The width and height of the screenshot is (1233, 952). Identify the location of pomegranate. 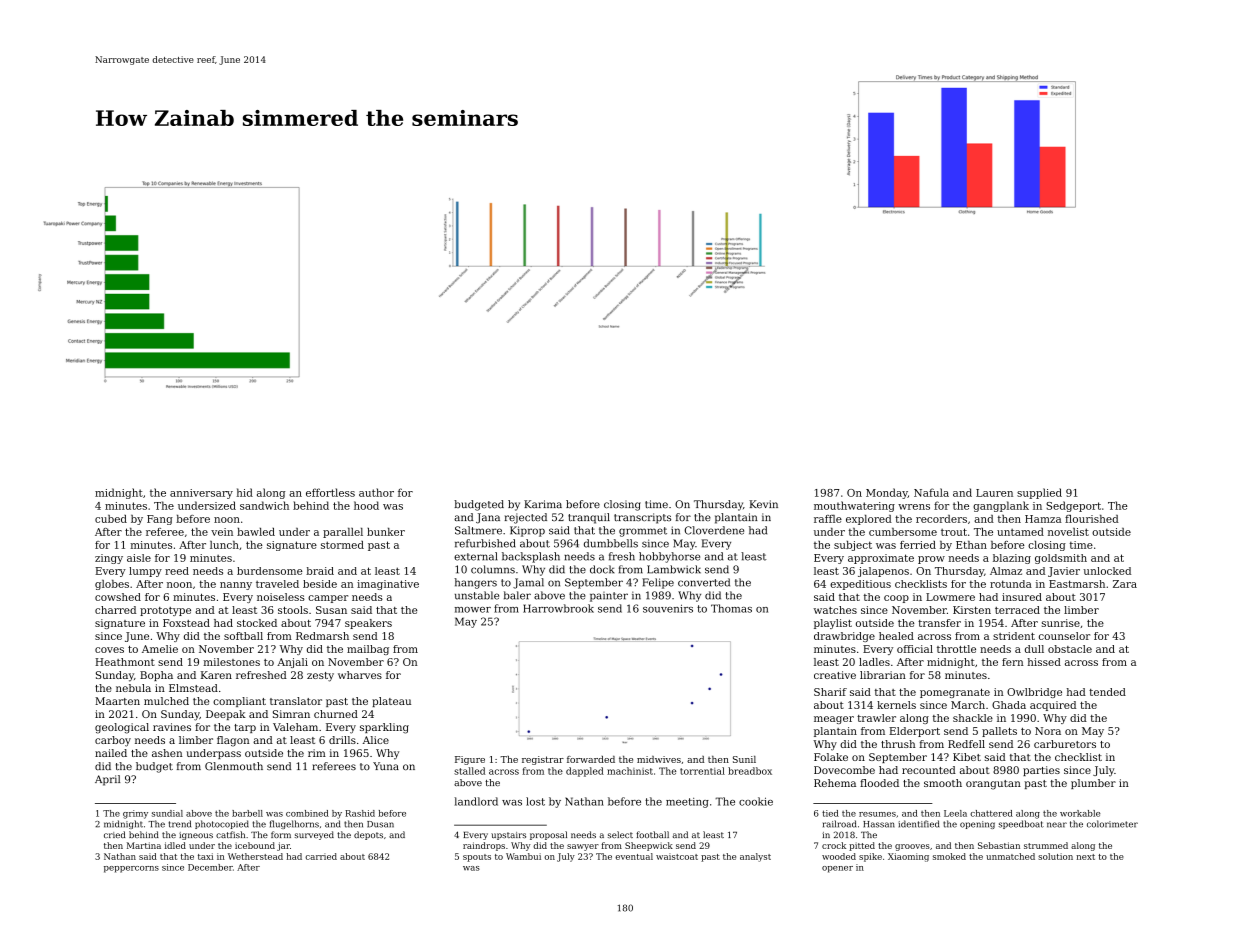
(955, 693).
